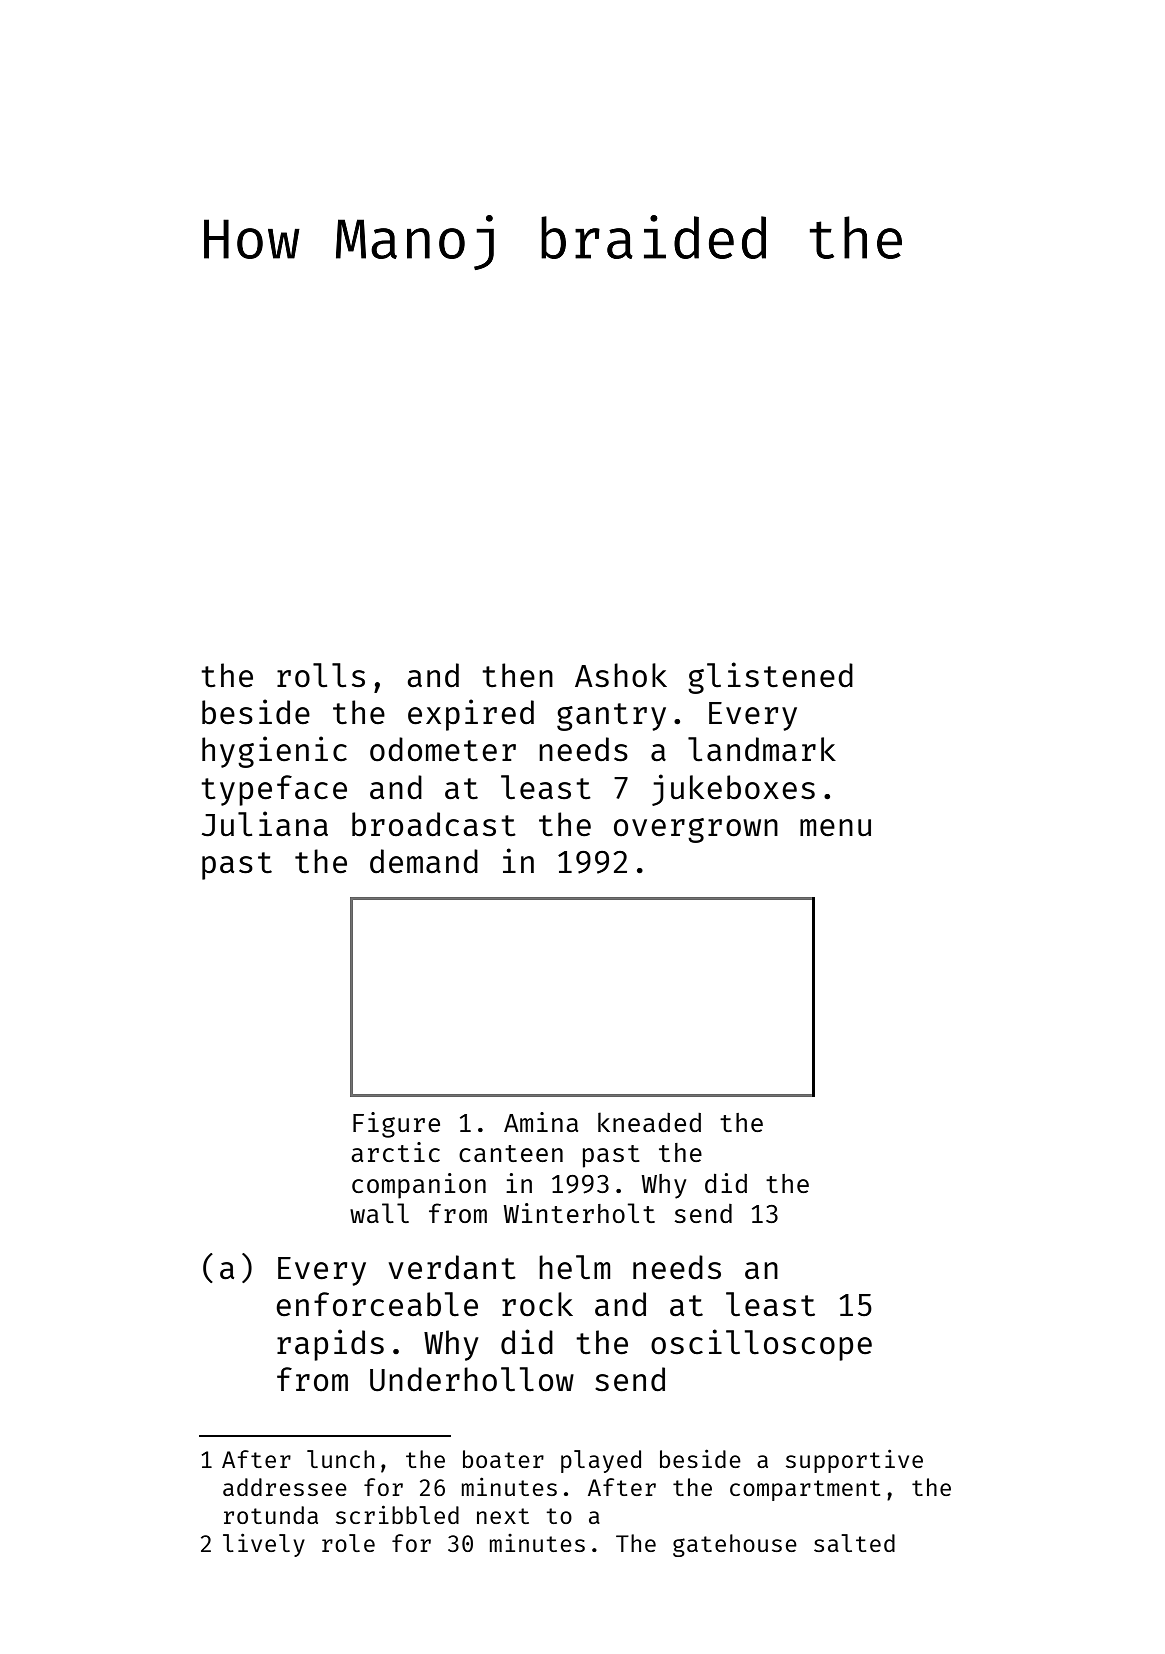  Describe the element at coordinates (770, 678) in the page. I see `glistened` at that location.
